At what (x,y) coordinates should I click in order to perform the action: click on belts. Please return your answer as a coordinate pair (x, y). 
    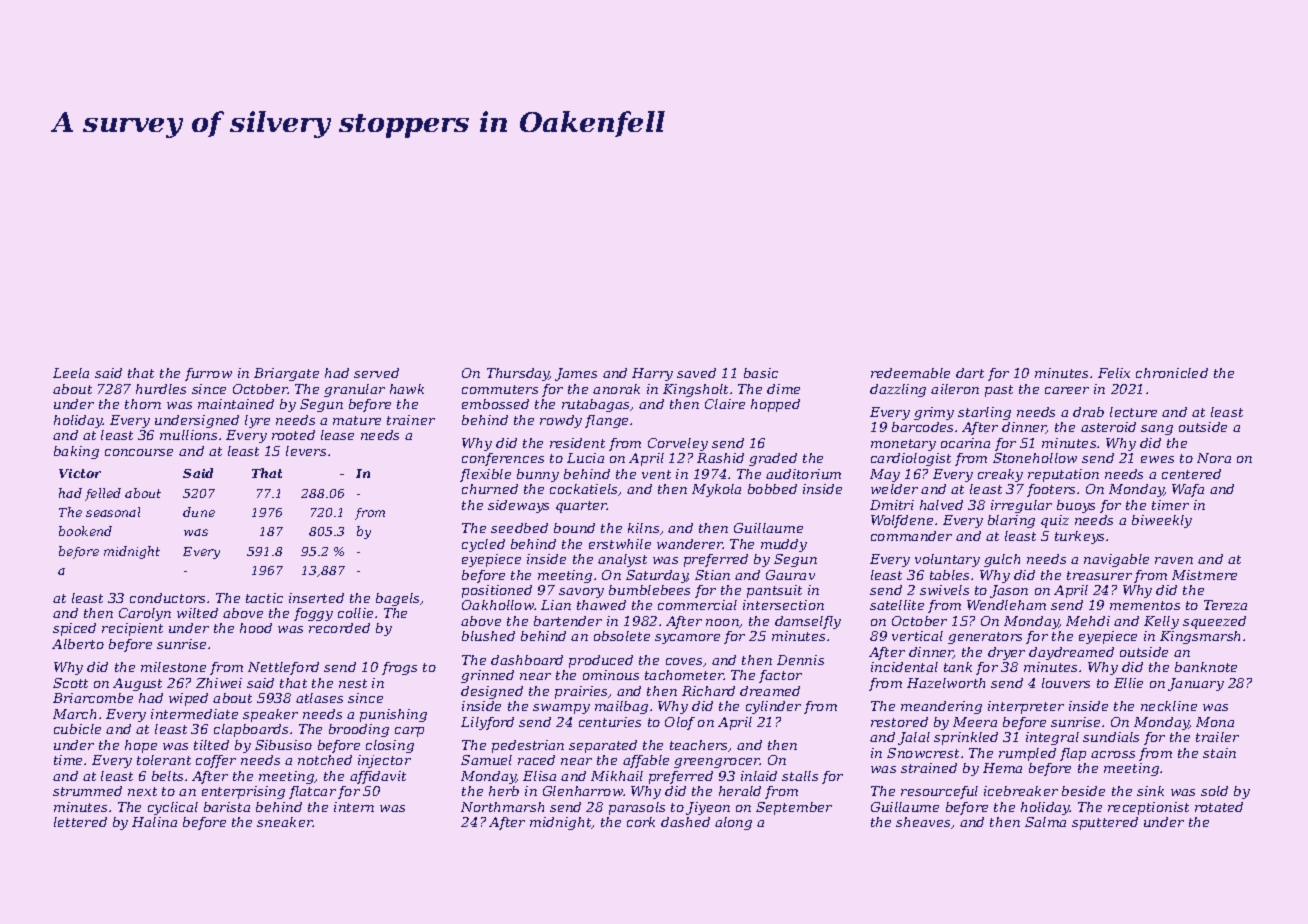
    Looking at the image, I should click on (167, 776).
